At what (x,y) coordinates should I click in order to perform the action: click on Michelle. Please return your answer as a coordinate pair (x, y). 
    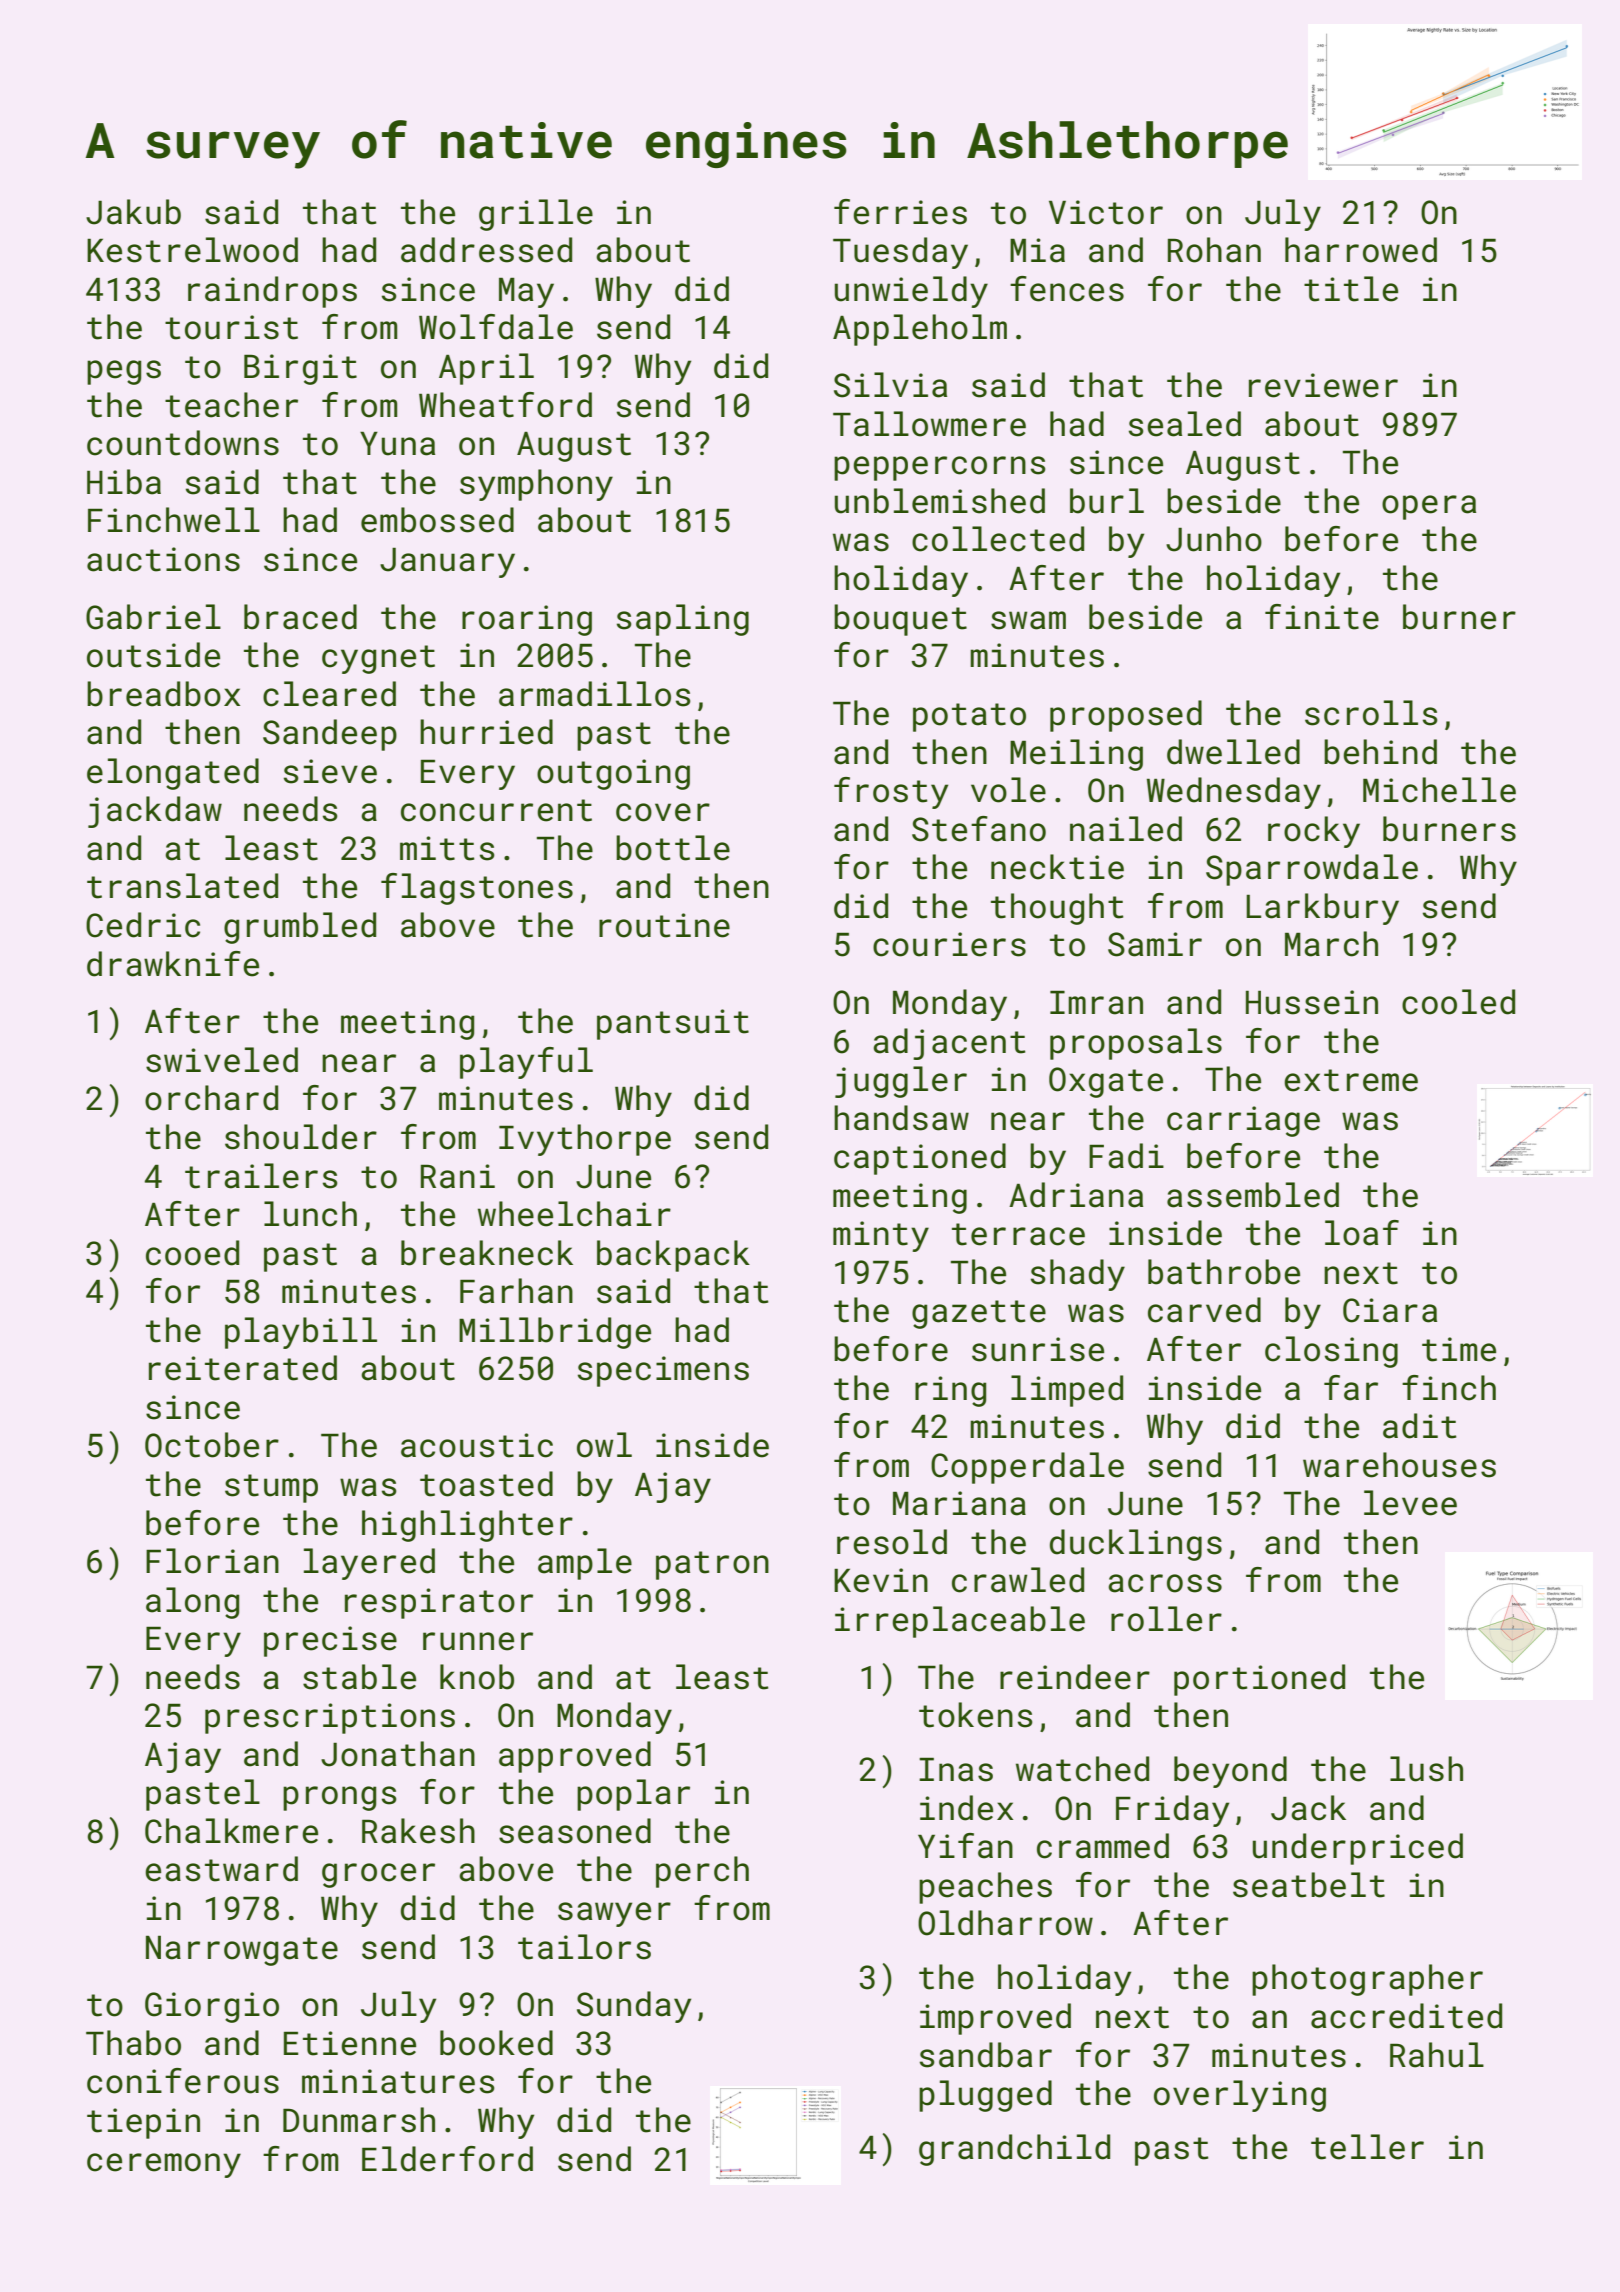
    Looking at the image, I should click on (1439, 790).
